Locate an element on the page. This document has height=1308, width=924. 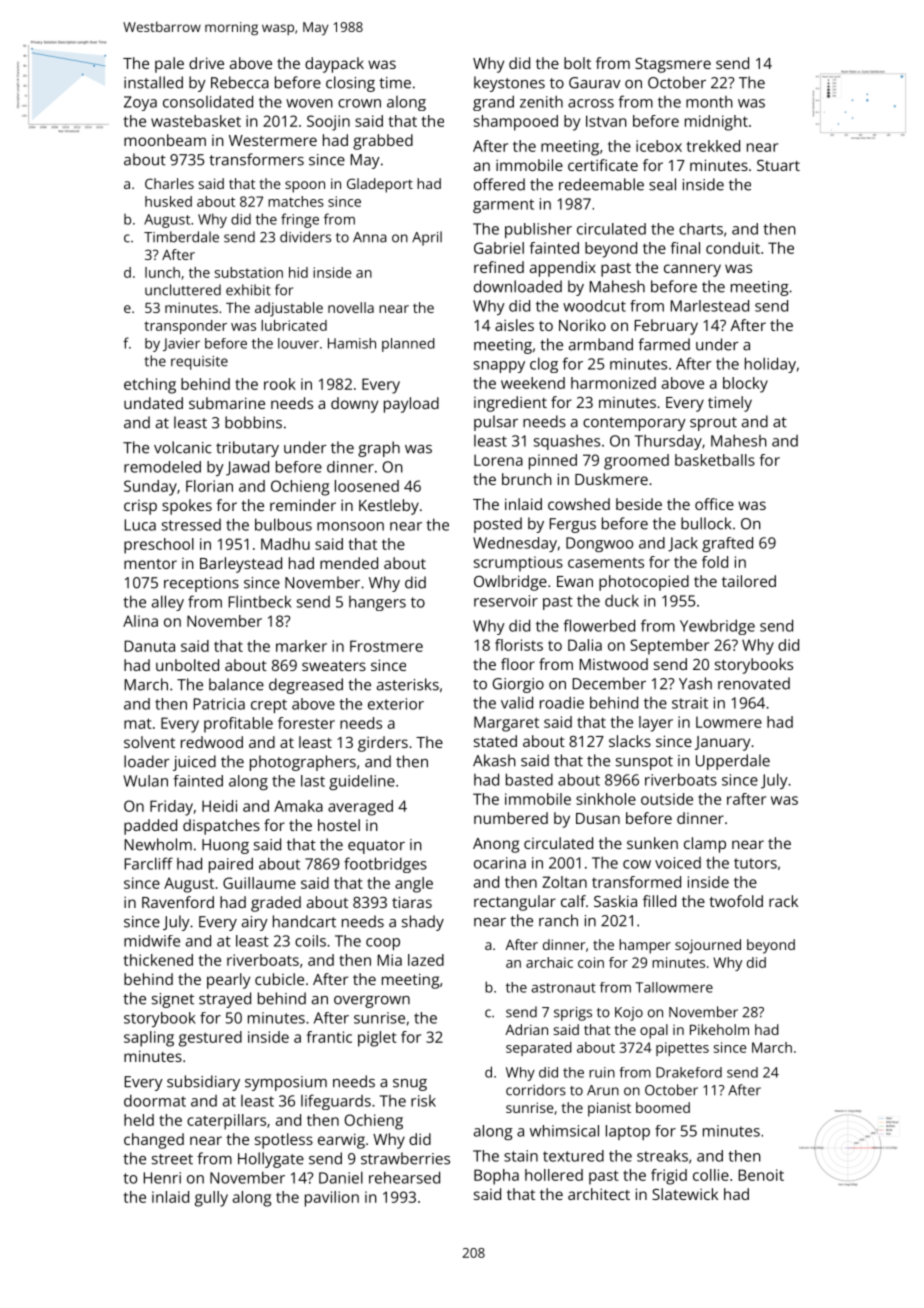
Dongwoo is located at coordinates (599, 544).
